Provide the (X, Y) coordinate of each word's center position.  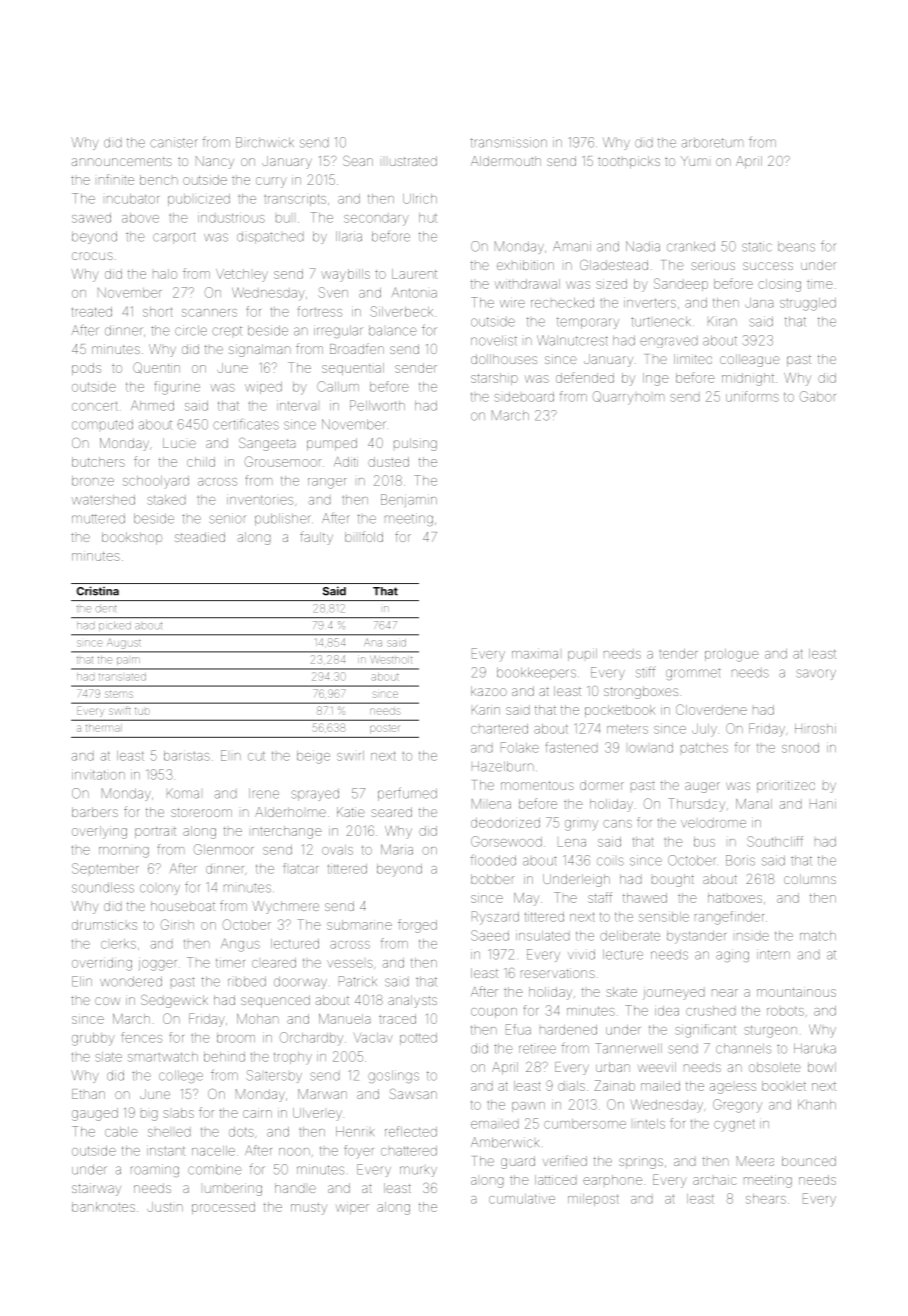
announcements (122, 161)
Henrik (355, 1132)
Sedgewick (174, 1001)
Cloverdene (711, 709)
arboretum (712, 142)
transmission (509, 142)
